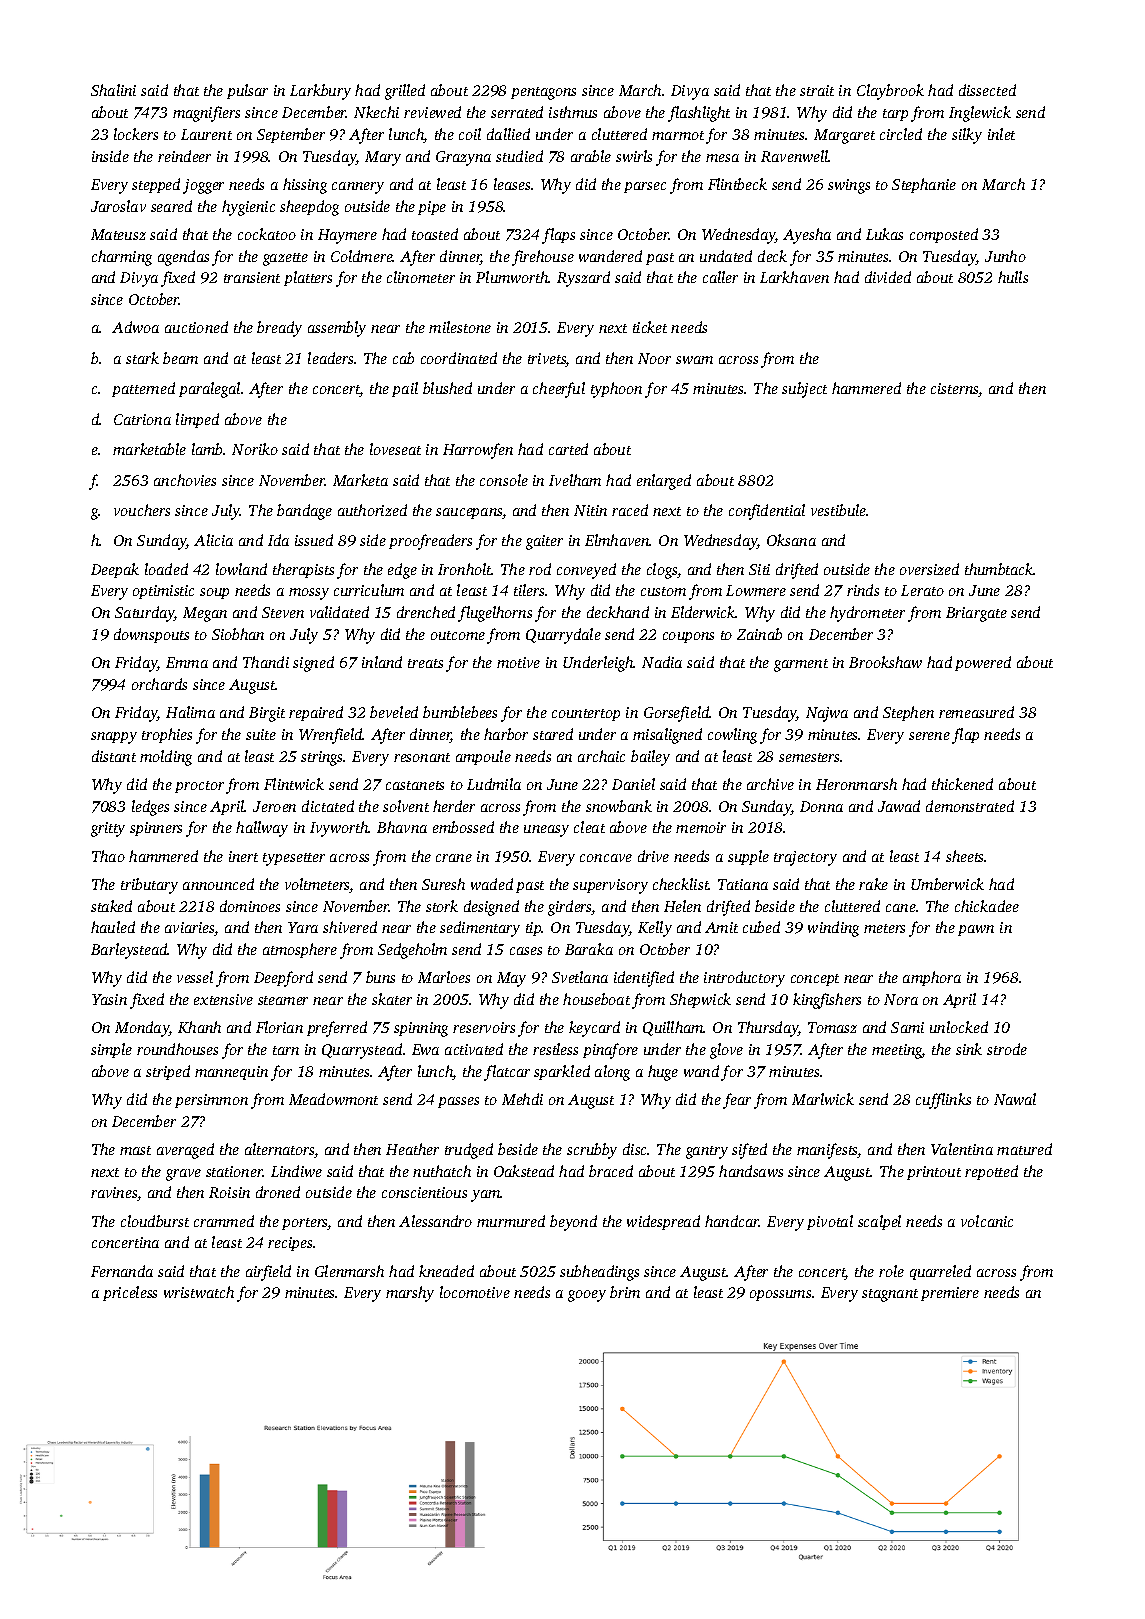 This page has width=1145, height=1619. What do you see at coordinates (616, 390) in the page?
I see `typhoon` at bounding box center [616, 390].
